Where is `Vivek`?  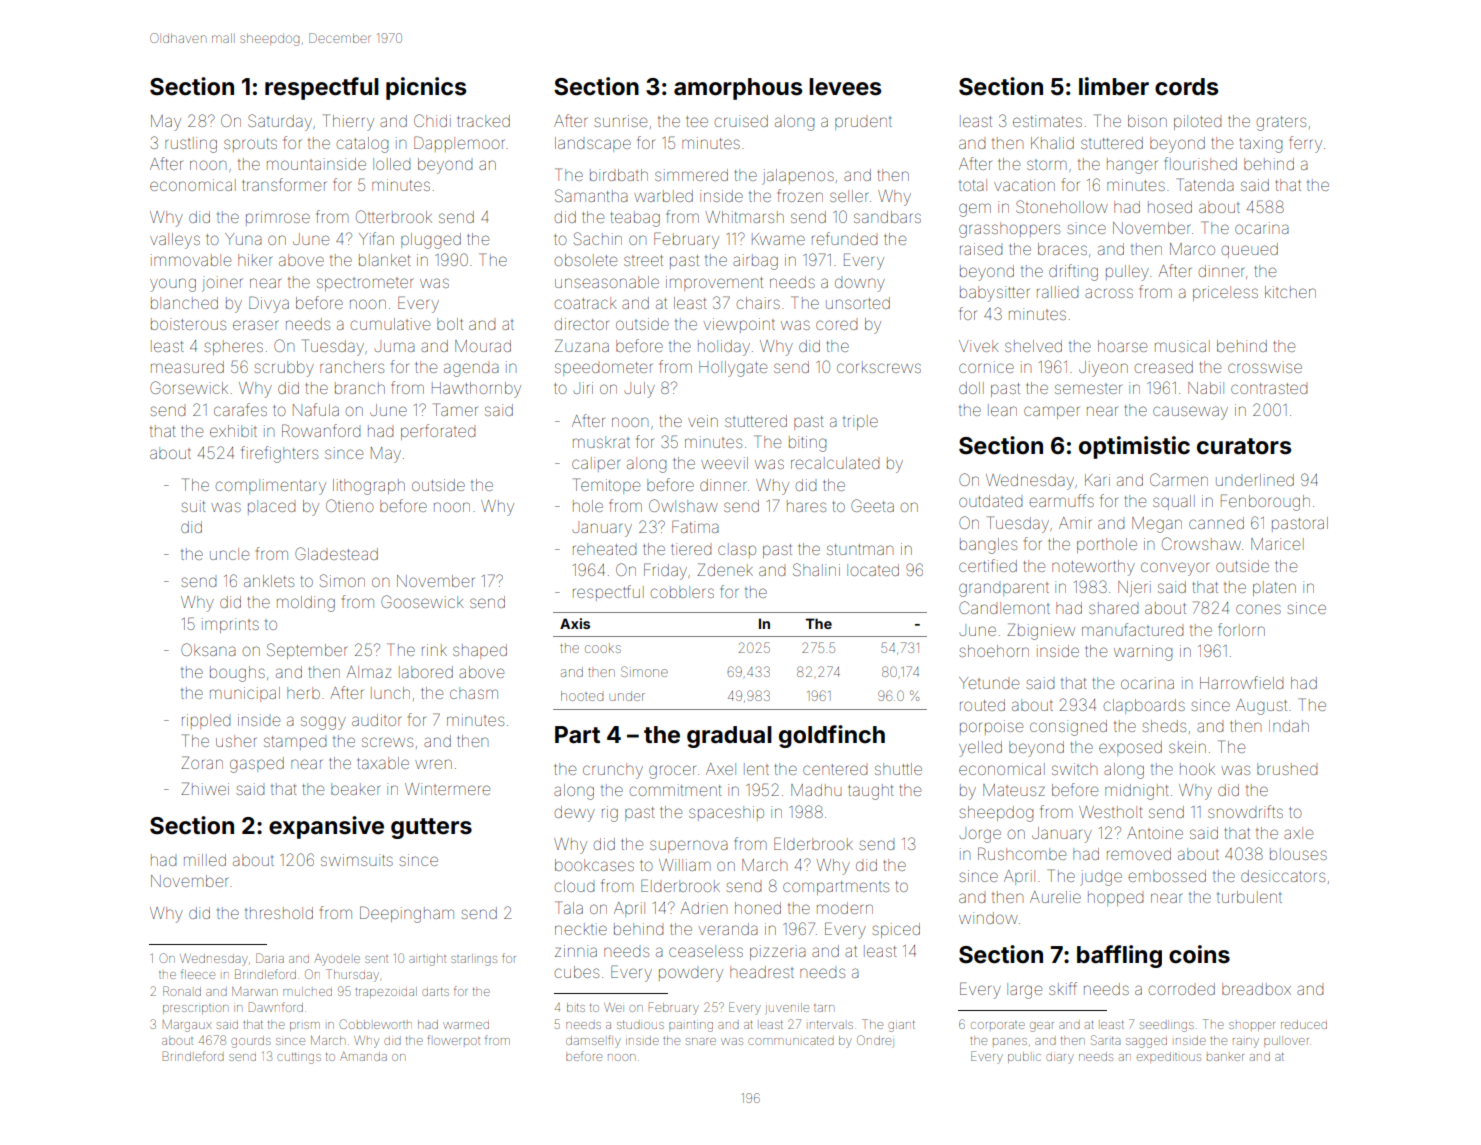
Vivek is located at coordinates (979, 346).
